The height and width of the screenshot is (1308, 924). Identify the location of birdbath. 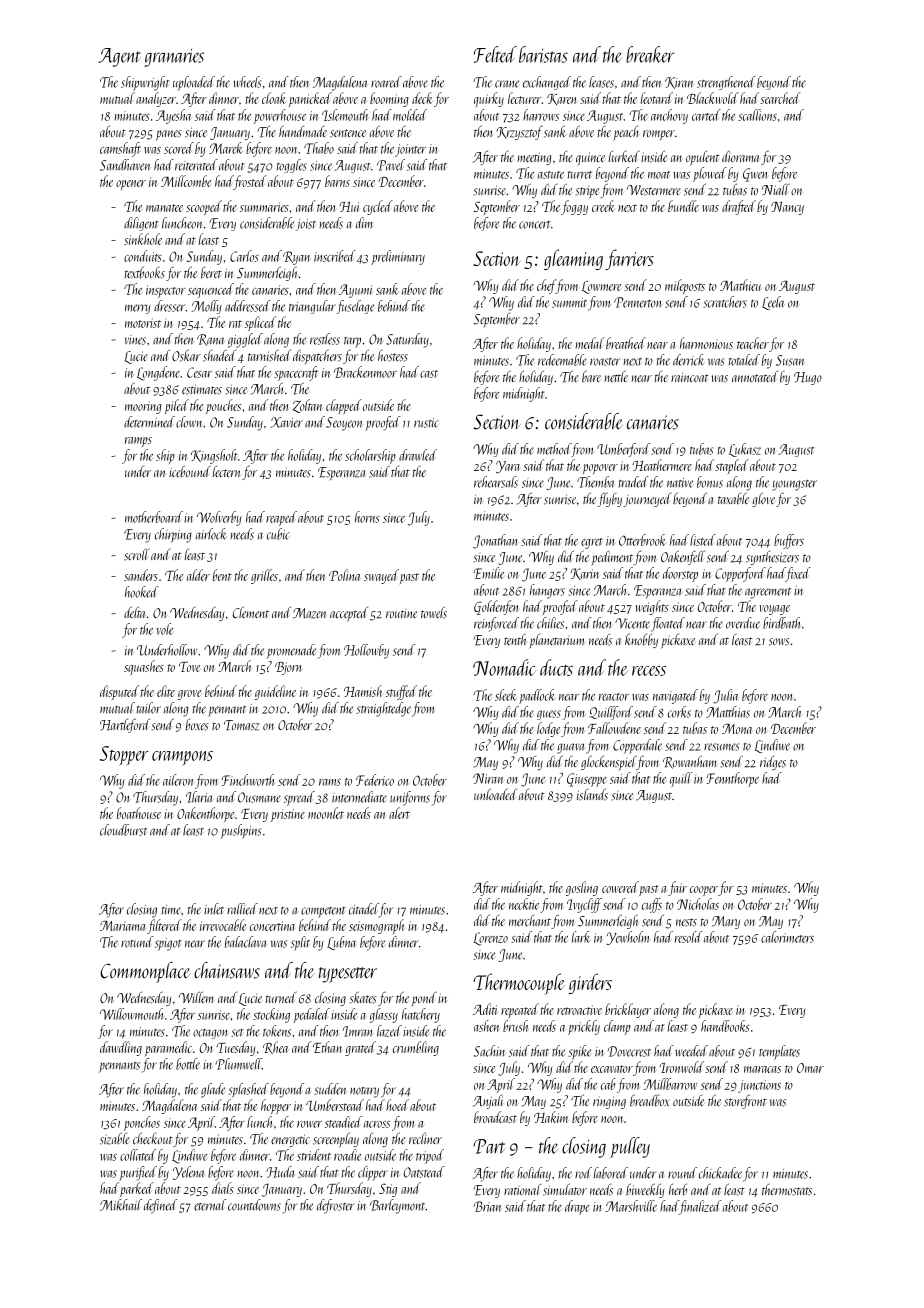
(782, 623).
